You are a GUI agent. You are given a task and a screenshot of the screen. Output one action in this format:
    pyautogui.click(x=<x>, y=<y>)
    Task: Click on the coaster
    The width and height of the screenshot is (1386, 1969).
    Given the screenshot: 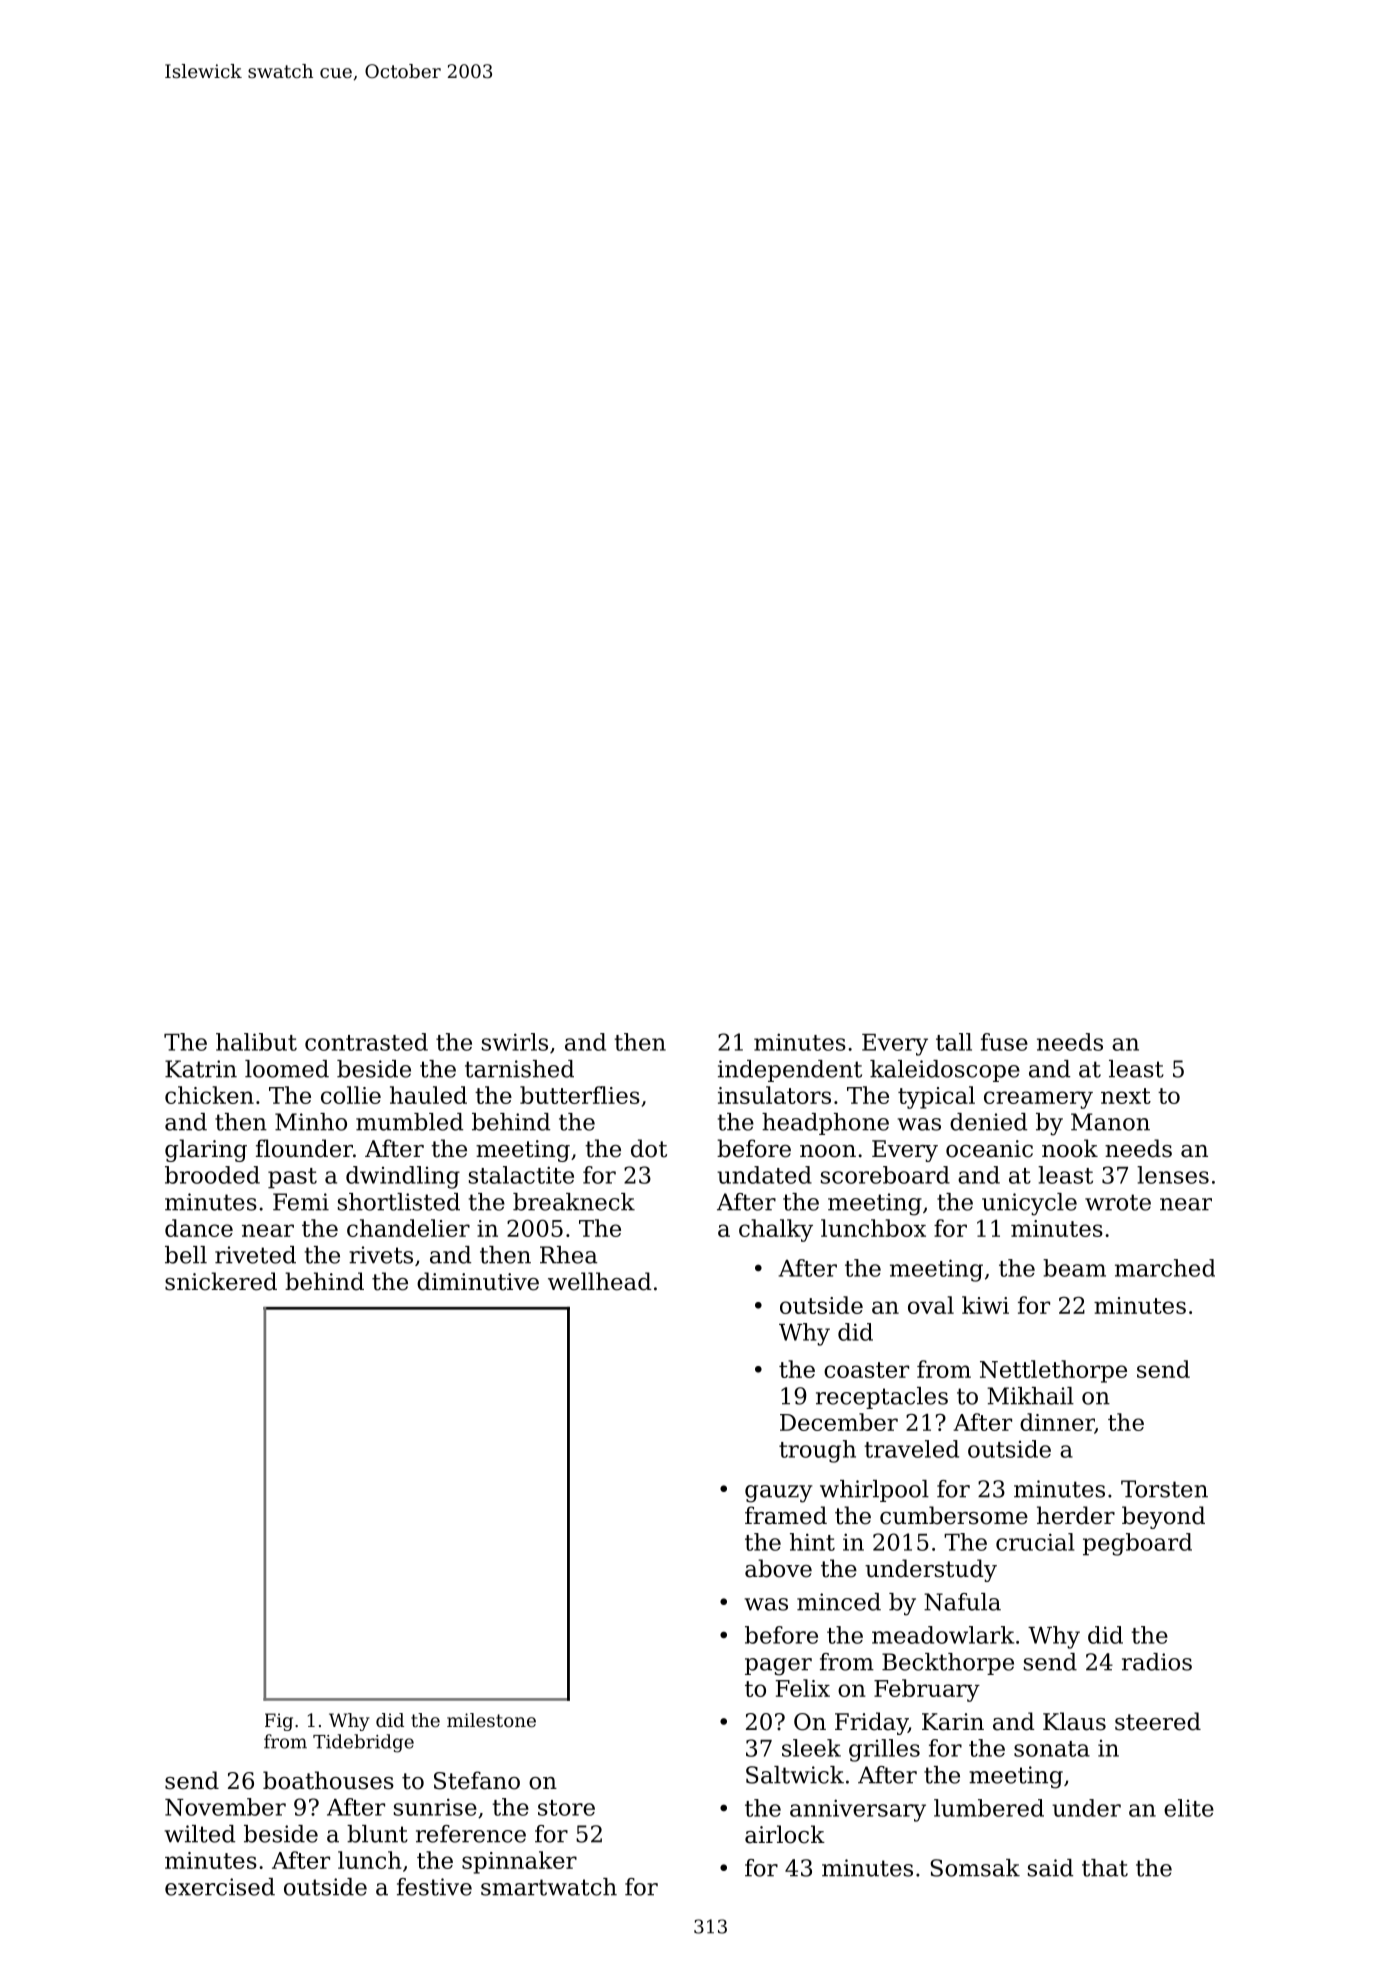 What is the action you would take?
    pyautogui.click(x=866, y=1370)
